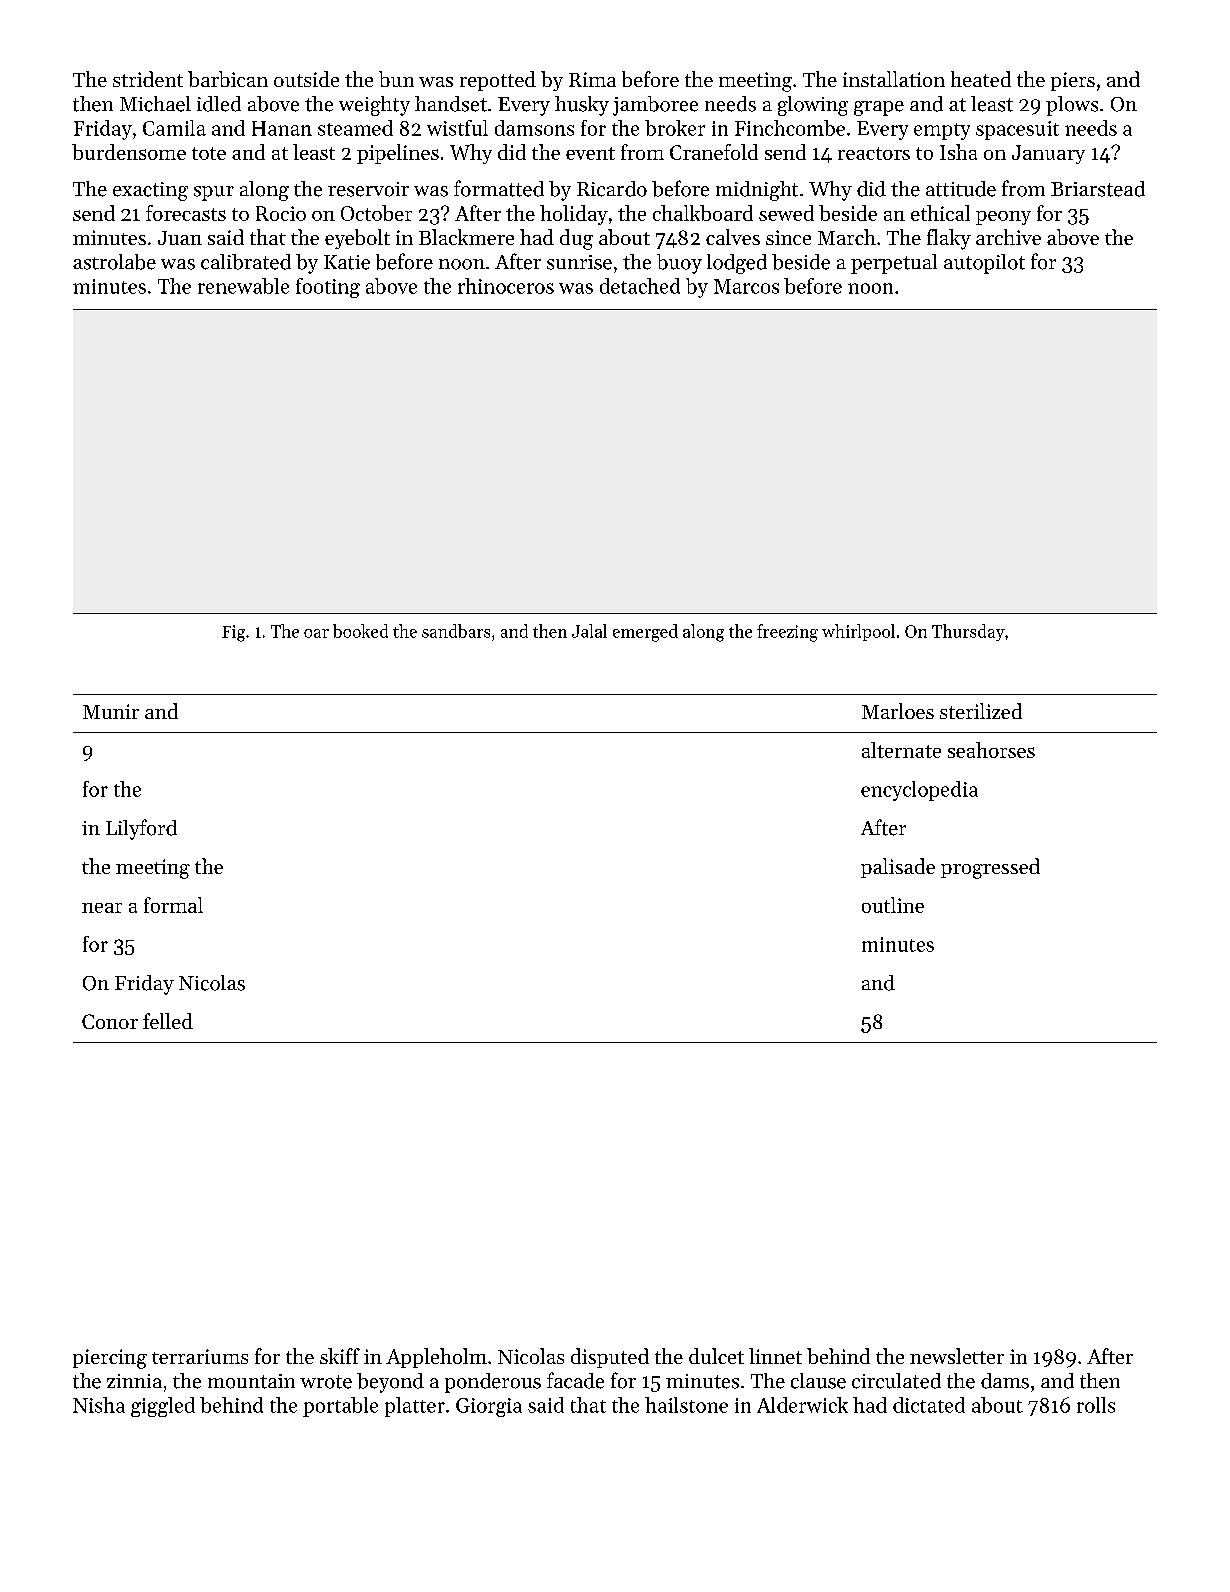 Image resolution: width=1230 pixels, height=1592 pixels. What do you see at coordinates (168, 1021) in the screenshot?
I see `felled` at bounding box center [168, 1021].
